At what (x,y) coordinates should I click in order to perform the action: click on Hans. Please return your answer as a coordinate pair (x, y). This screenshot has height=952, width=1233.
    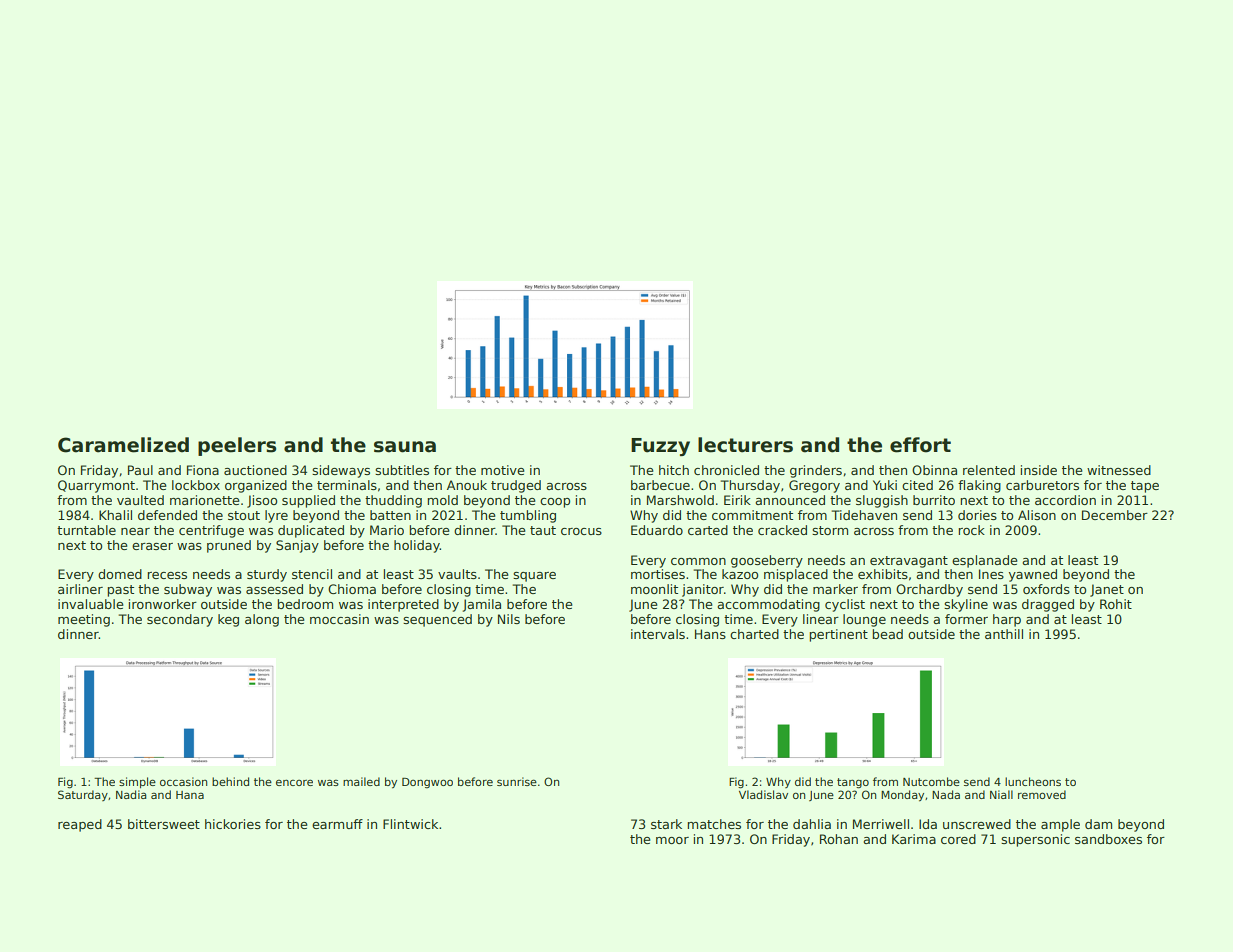
    Looking at the image, I should click on (710, 634).
